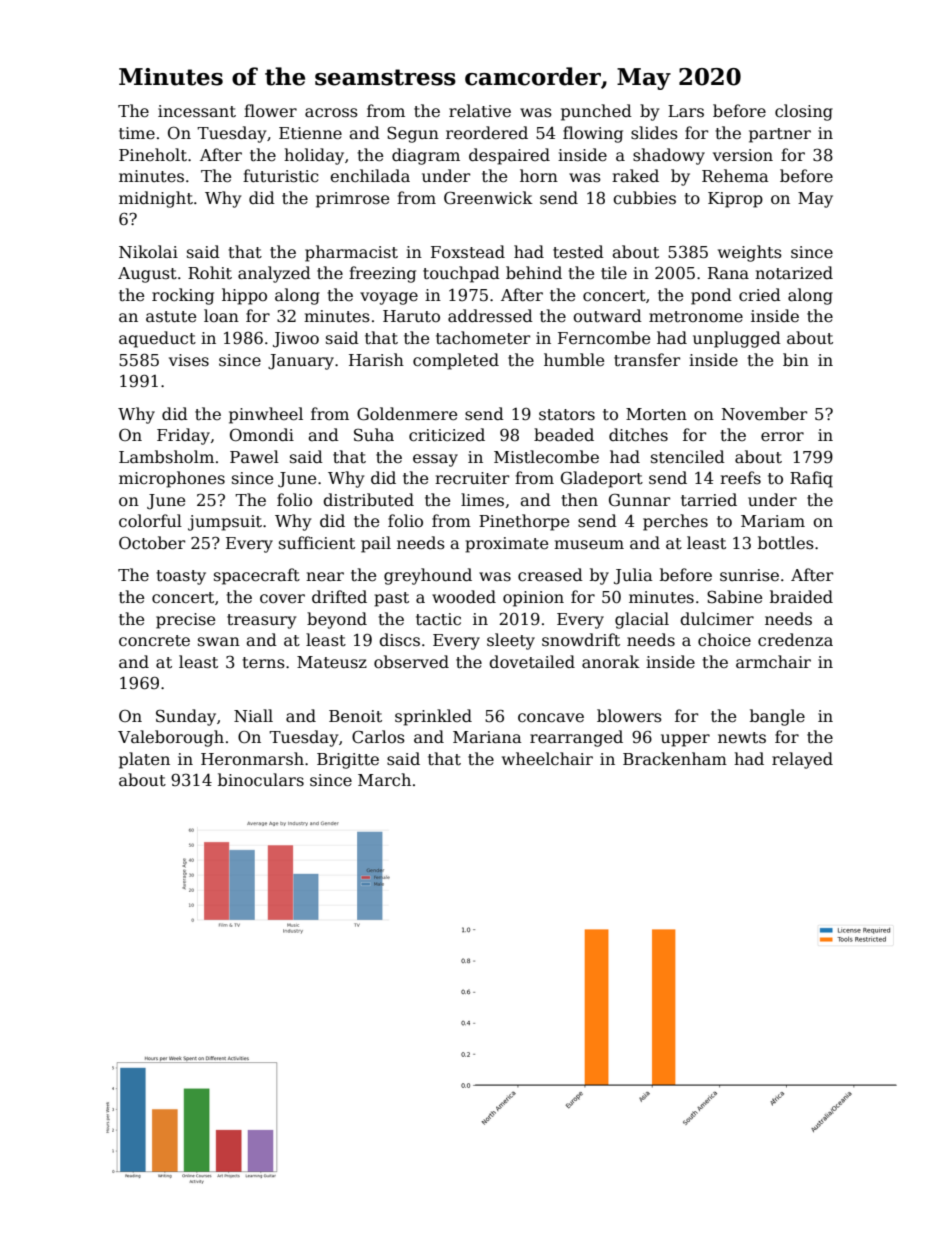  I want to click on spacecraft, so click(257, 576).
